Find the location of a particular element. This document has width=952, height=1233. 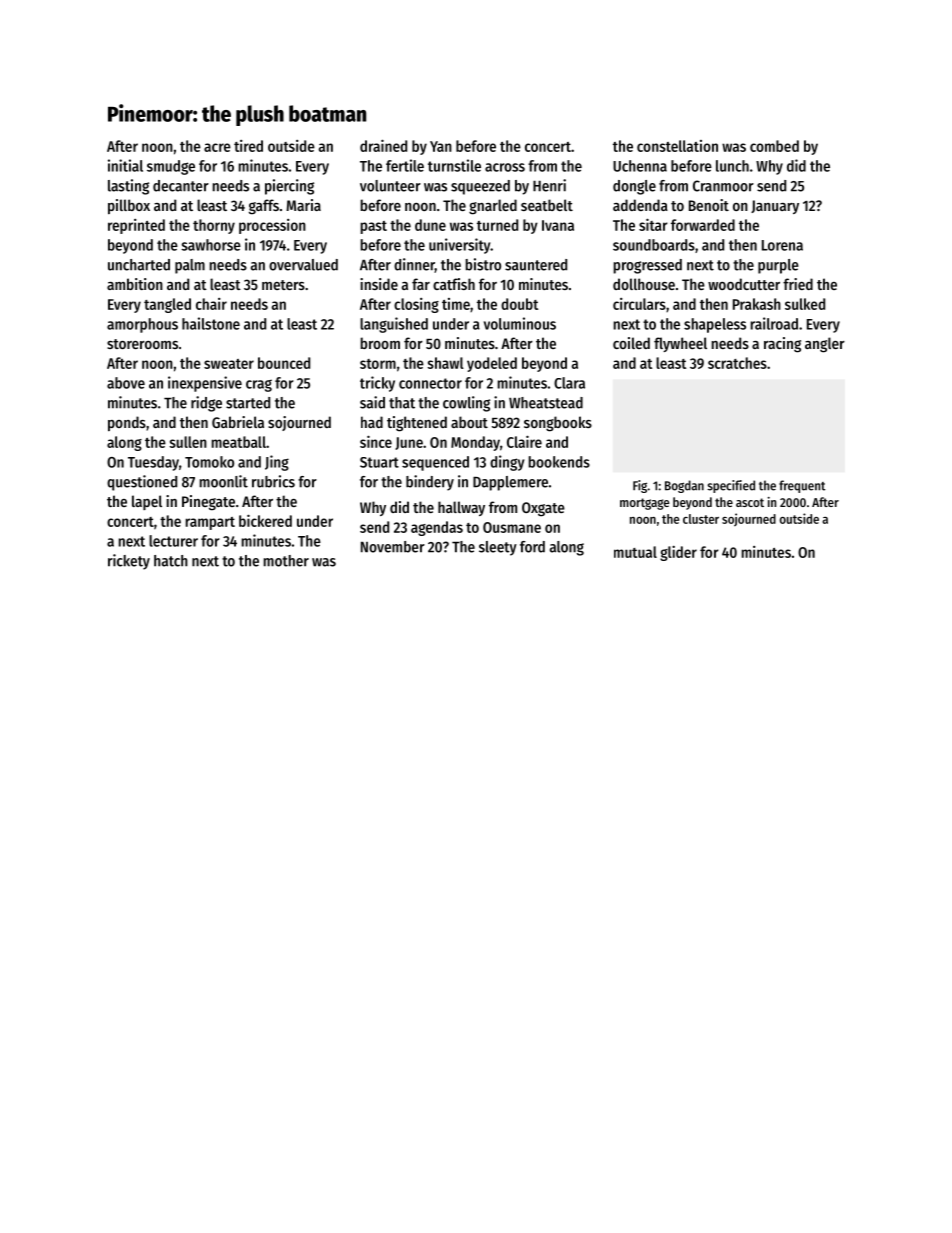

purple is located at coordinates (778, 266).
